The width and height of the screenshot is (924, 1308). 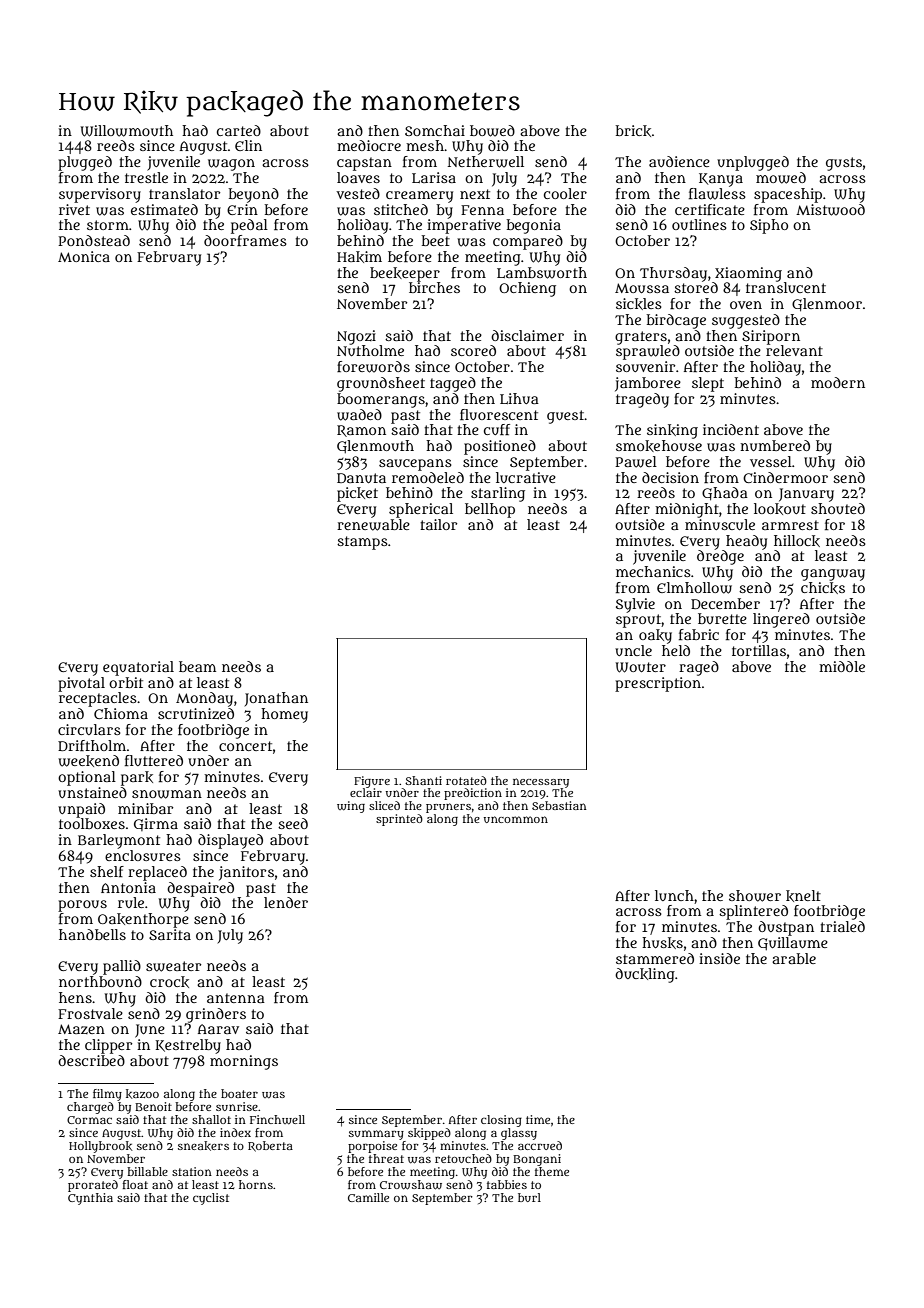 What do you see at coordinates (399, 820) in the screenshot?
I see `sprinted` at bounding box center [399, 820].
